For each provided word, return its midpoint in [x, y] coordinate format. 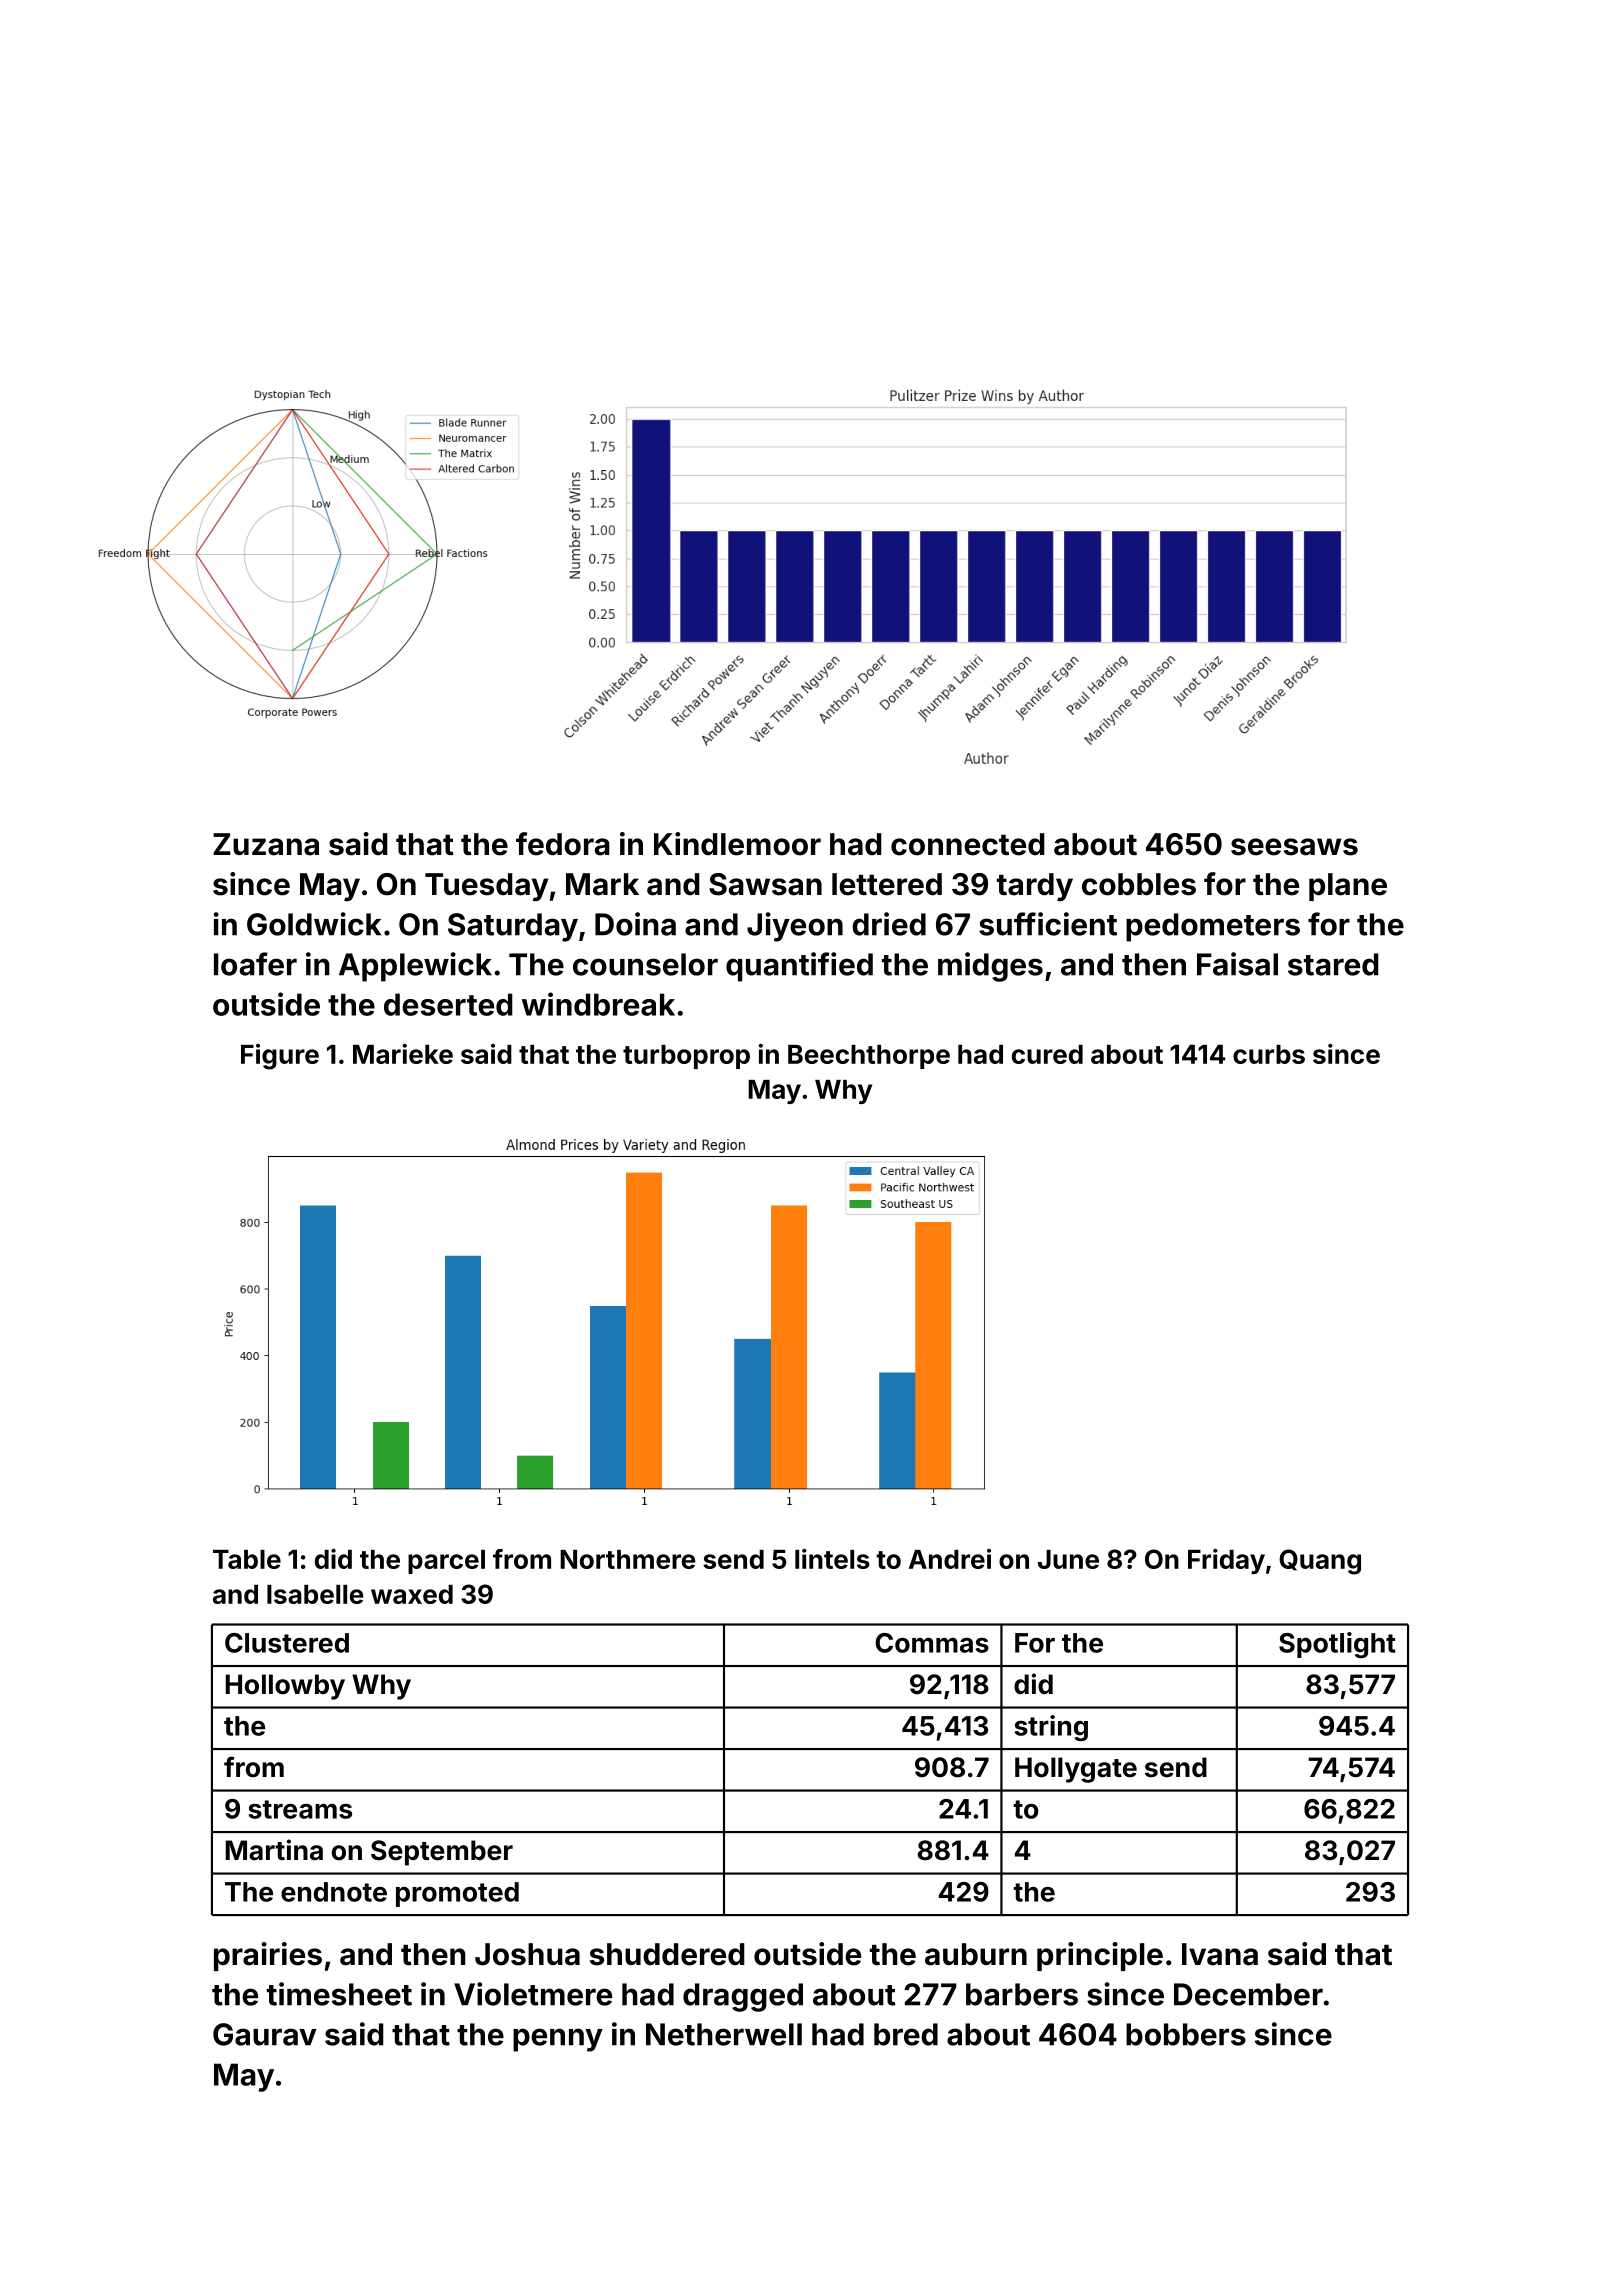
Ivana [1220, 1954]
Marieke [403, 1054]
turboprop [686, 1057]
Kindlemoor [737, 844]
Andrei [950, 1559]
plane [1348, 887]
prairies [268, 1956]
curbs [1269, 1054]
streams [300, 1809]
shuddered [667, 1954]
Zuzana [266, 844]
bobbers [1186, 2034]
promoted [457, 1894]
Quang [1320, 1562]
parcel [446, 1562]
